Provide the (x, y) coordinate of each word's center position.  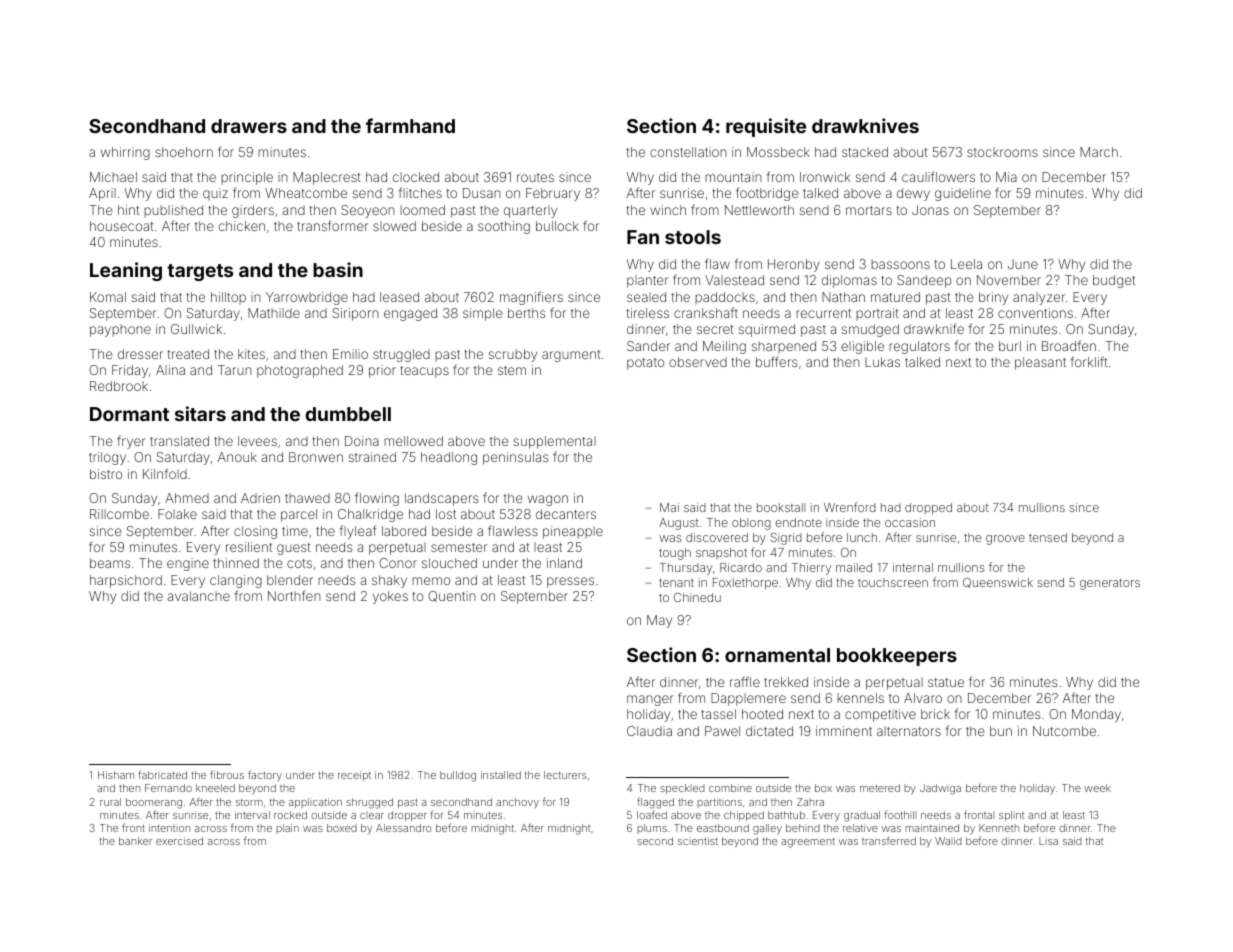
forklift (1089, 361)
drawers (249, 126)
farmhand (410, 125)
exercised (179, 841)
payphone (120, 330)
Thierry (811, 569)
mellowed (413, 441)
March (1099, 152)
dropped (928, 509)
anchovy (517, 803)
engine (188, 564)
